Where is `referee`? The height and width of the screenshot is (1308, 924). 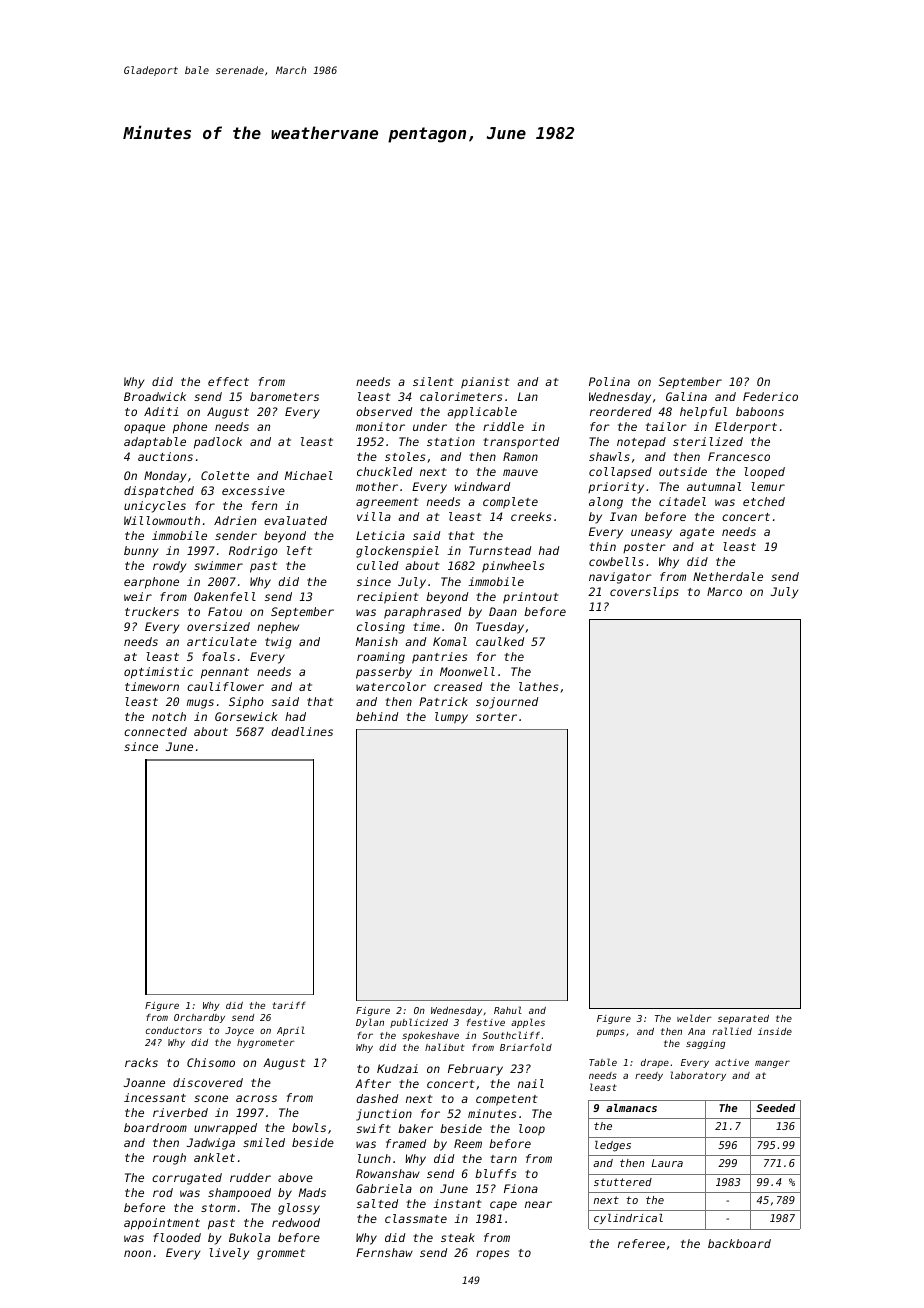 referee is located at coordinates (641, 1243).
